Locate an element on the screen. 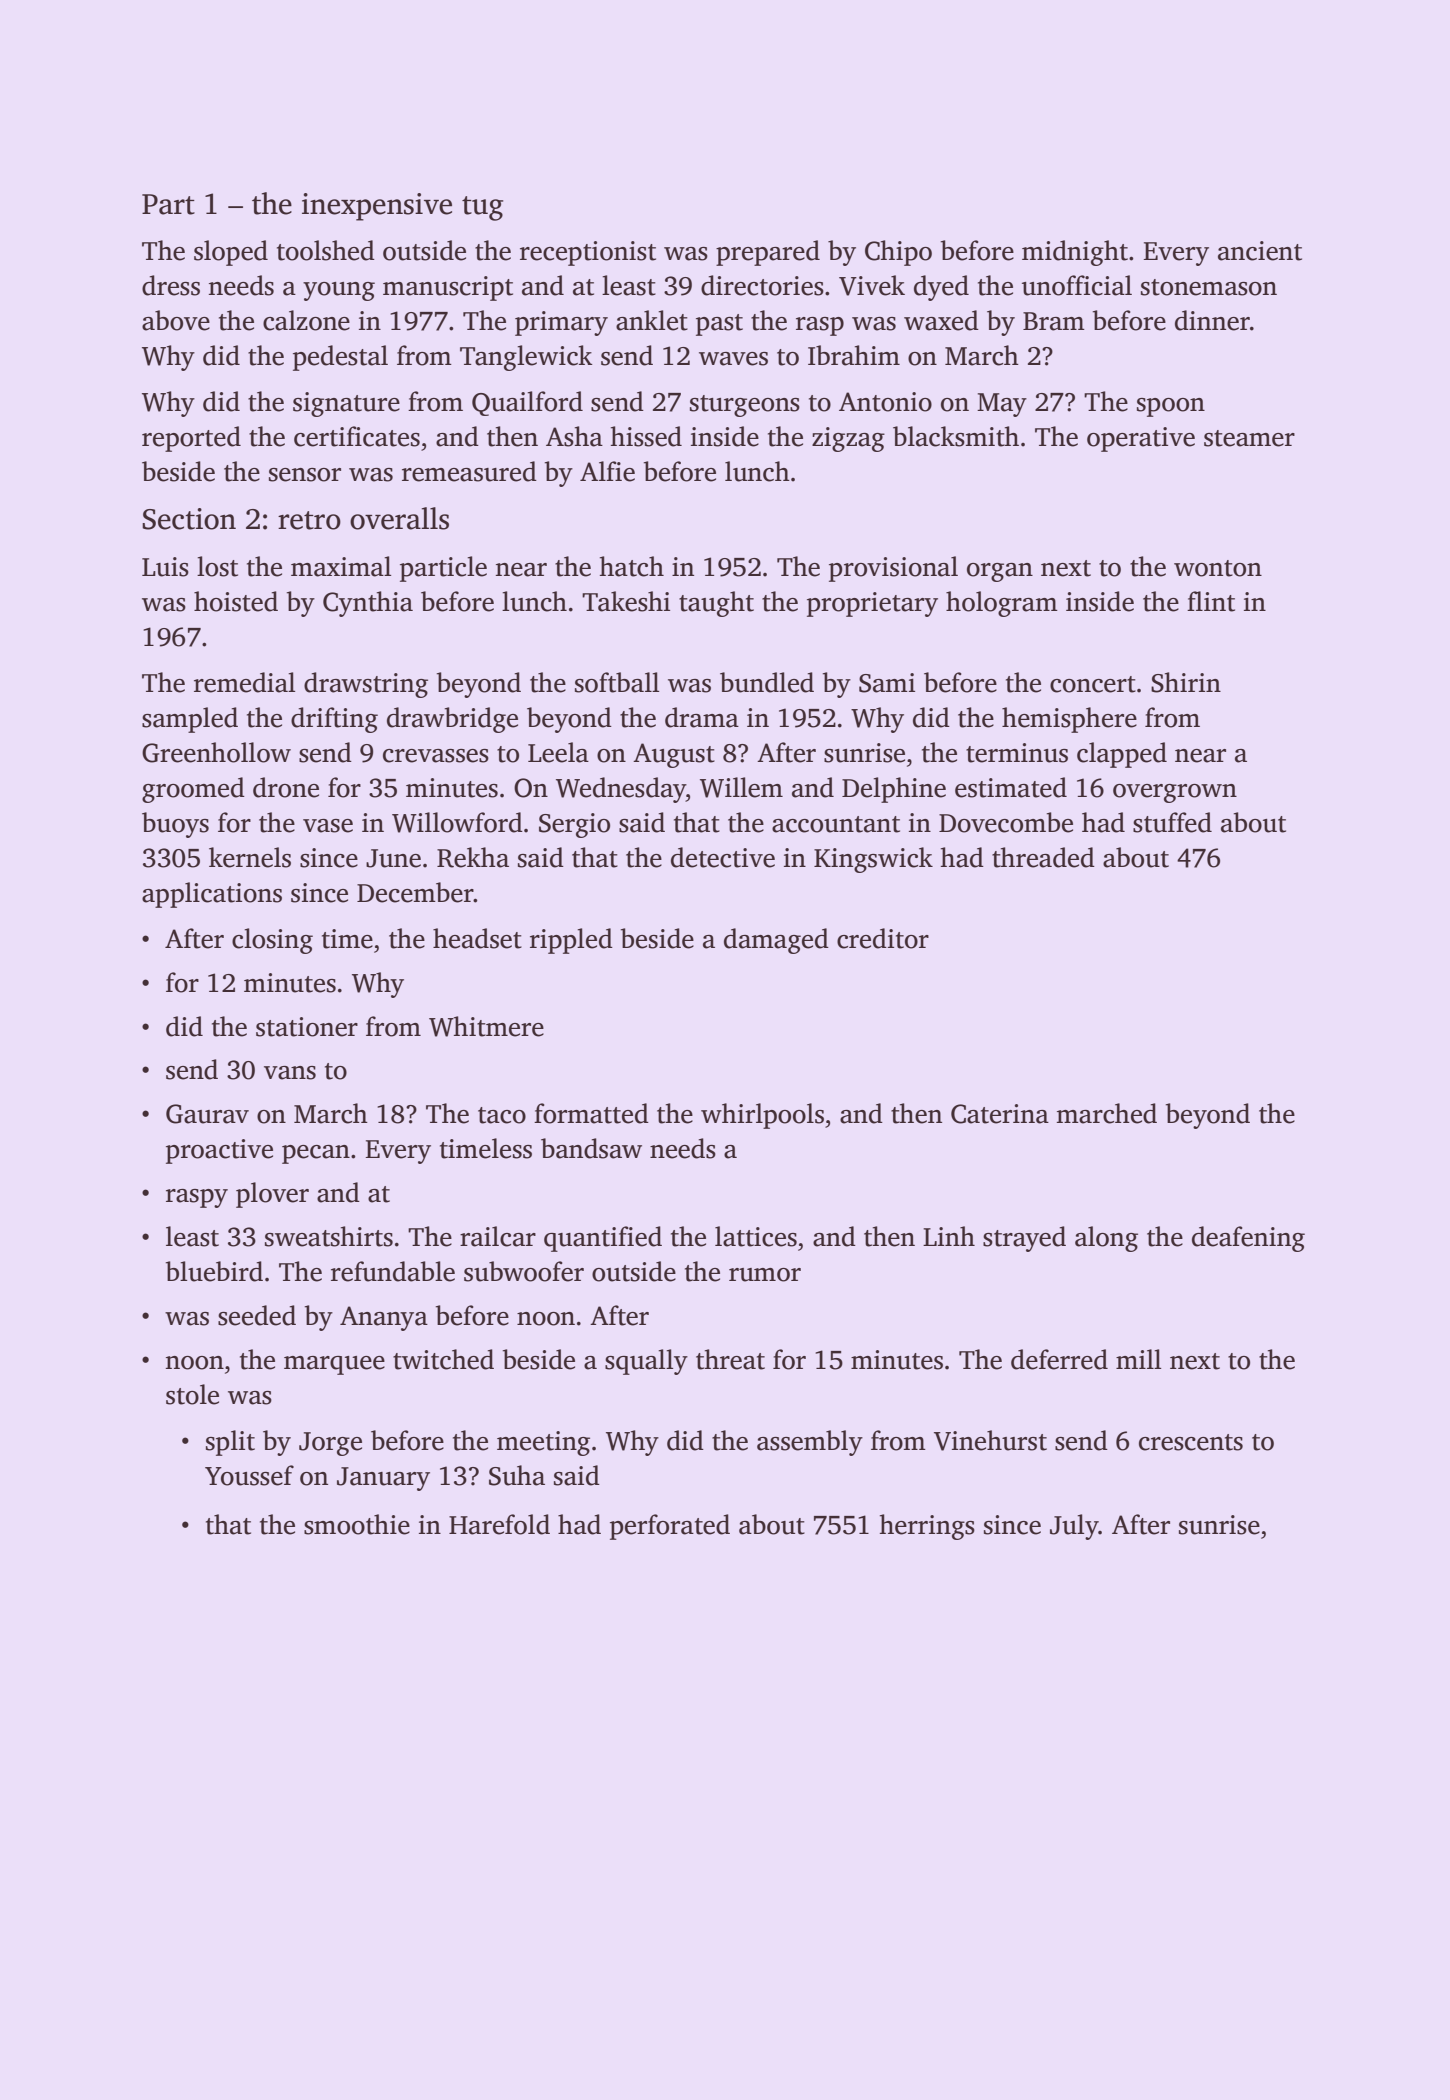  rippled is located at coordinates (571, 941).
